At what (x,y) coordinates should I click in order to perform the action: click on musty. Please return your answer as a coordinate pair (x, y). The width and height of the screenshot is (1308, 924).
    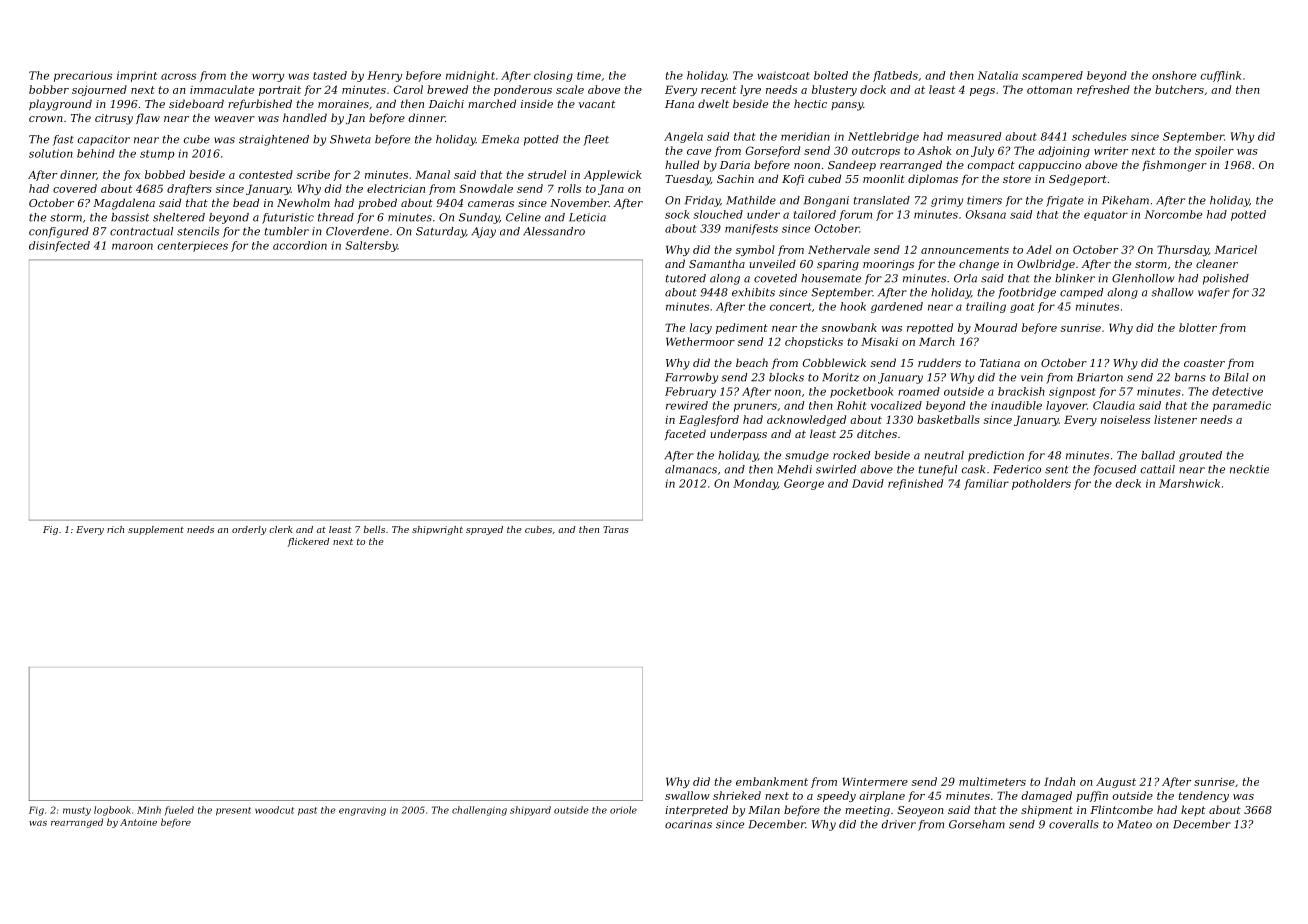
    Looking at the image, I should click on (77, 811).
